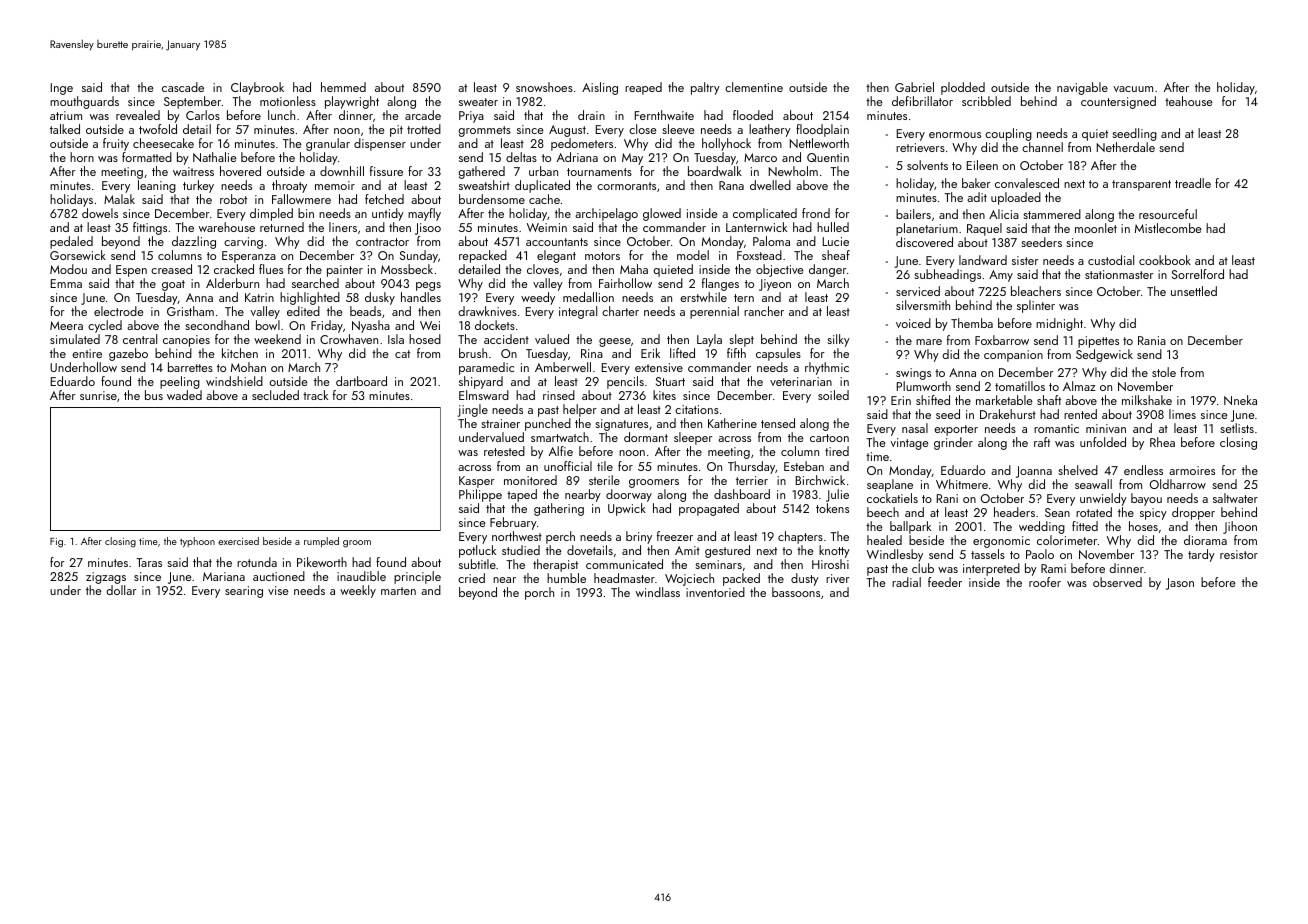 Image resolution: width=1308 pixels, height=924 pixels. What do you see at coordinates (217, 325) in the page?
I see `secondhand` at bounding box center [217, 325].
